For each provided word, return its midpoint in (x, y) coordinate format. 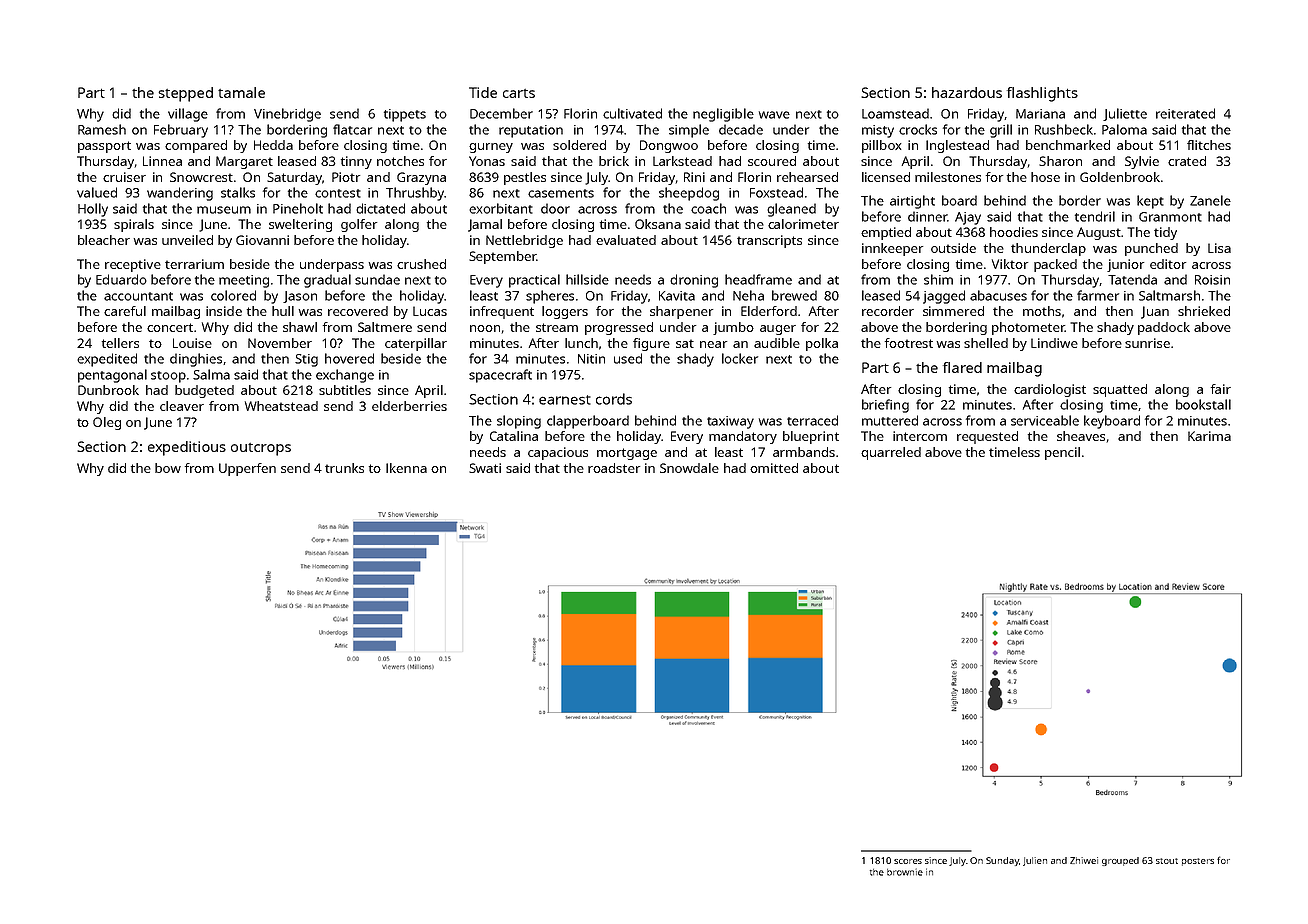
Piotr (346, 177)
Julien (1035, 861)
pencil (1062, 453)
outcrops (261, 449)
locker (740, 358)
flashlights (1042, 94)
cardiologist (1050, 390)
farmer (1098, 295)
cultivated (632, 113)
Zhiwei (1084, 860)
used (628, 358)
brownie (905, 872)
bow (168, 468)
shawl (300, 327)
